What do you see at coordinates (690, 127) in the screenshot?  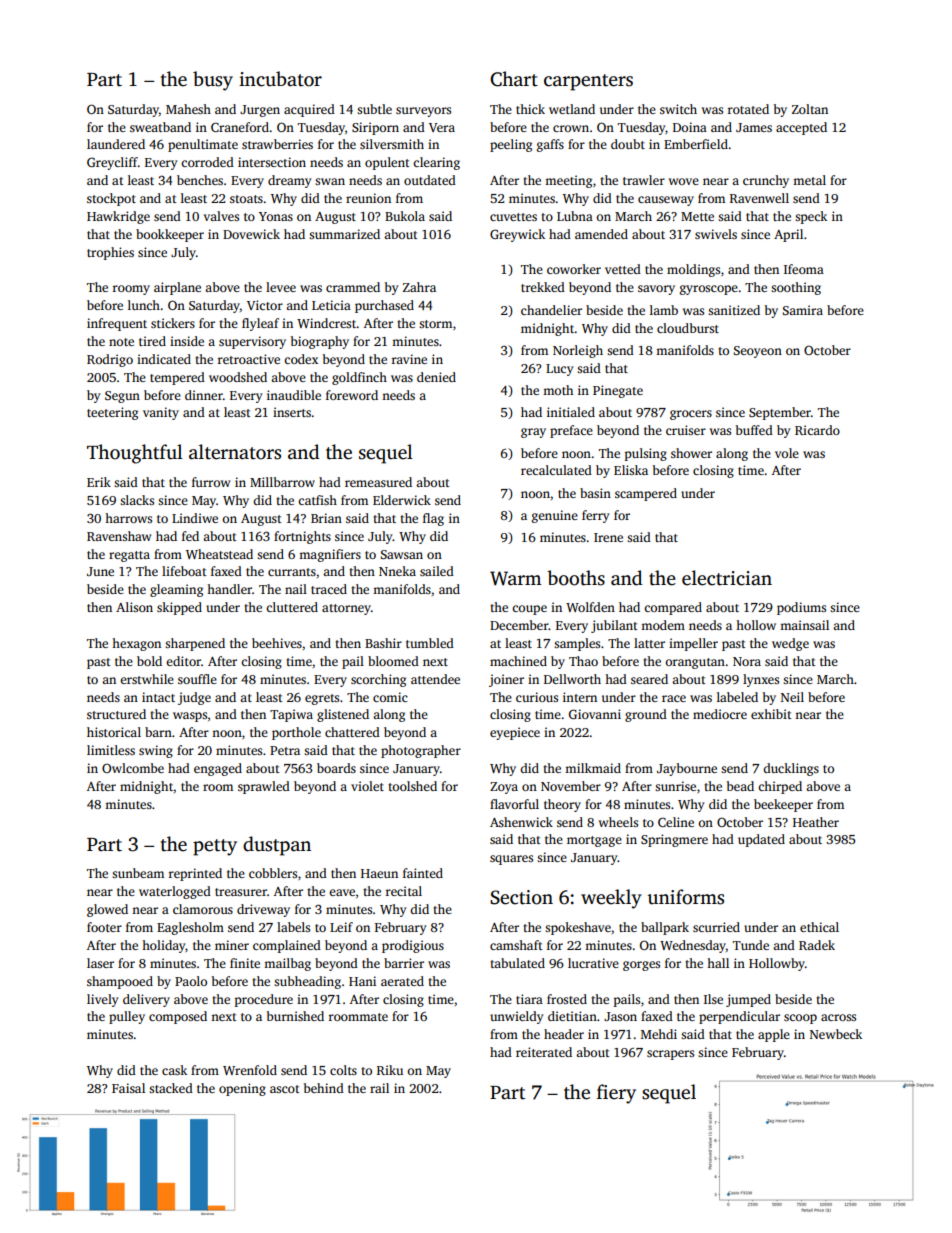 I see `Doina` at bounding box center [690, 127].
